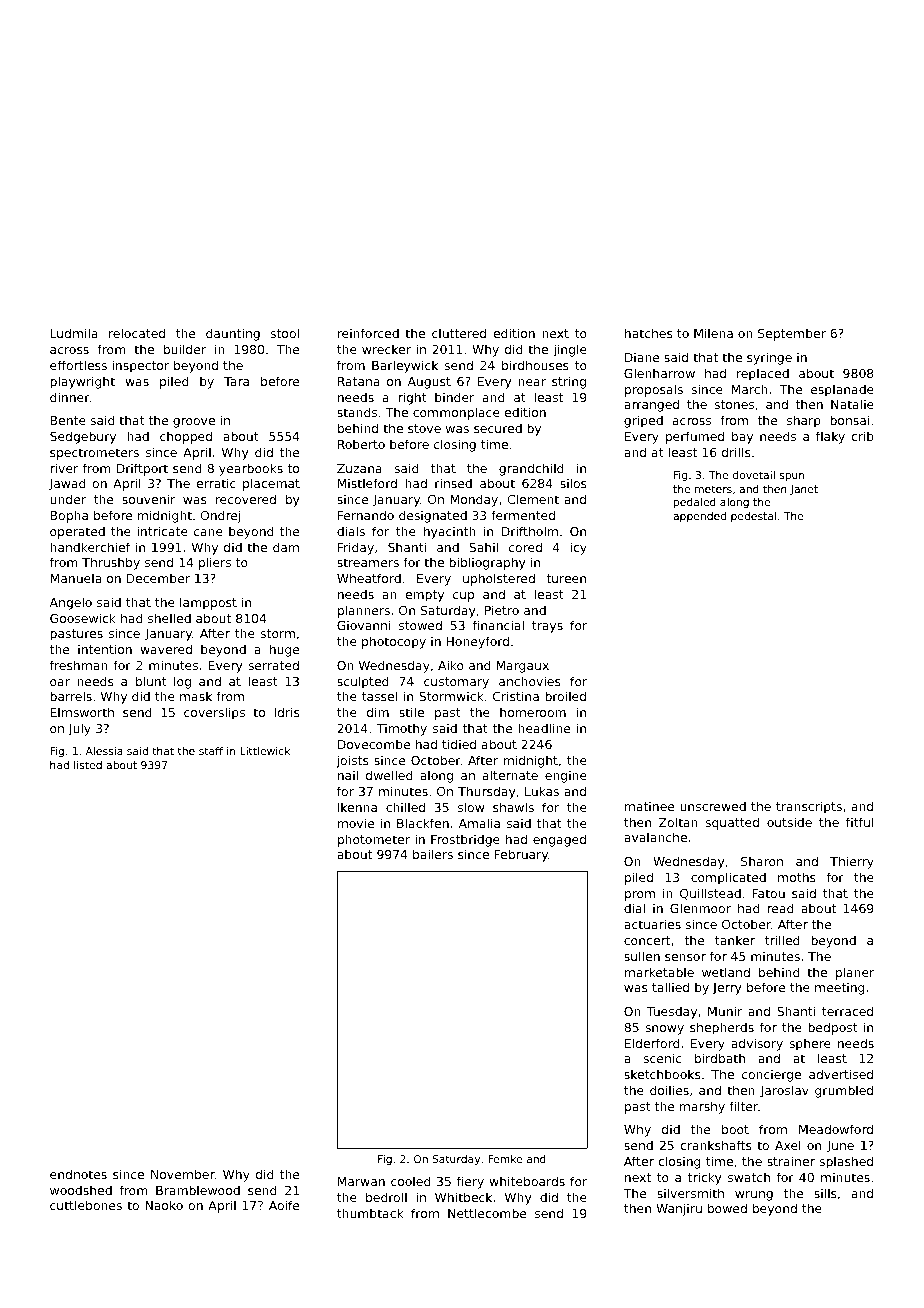  I want to click on swatch, so click(749, 1177).
